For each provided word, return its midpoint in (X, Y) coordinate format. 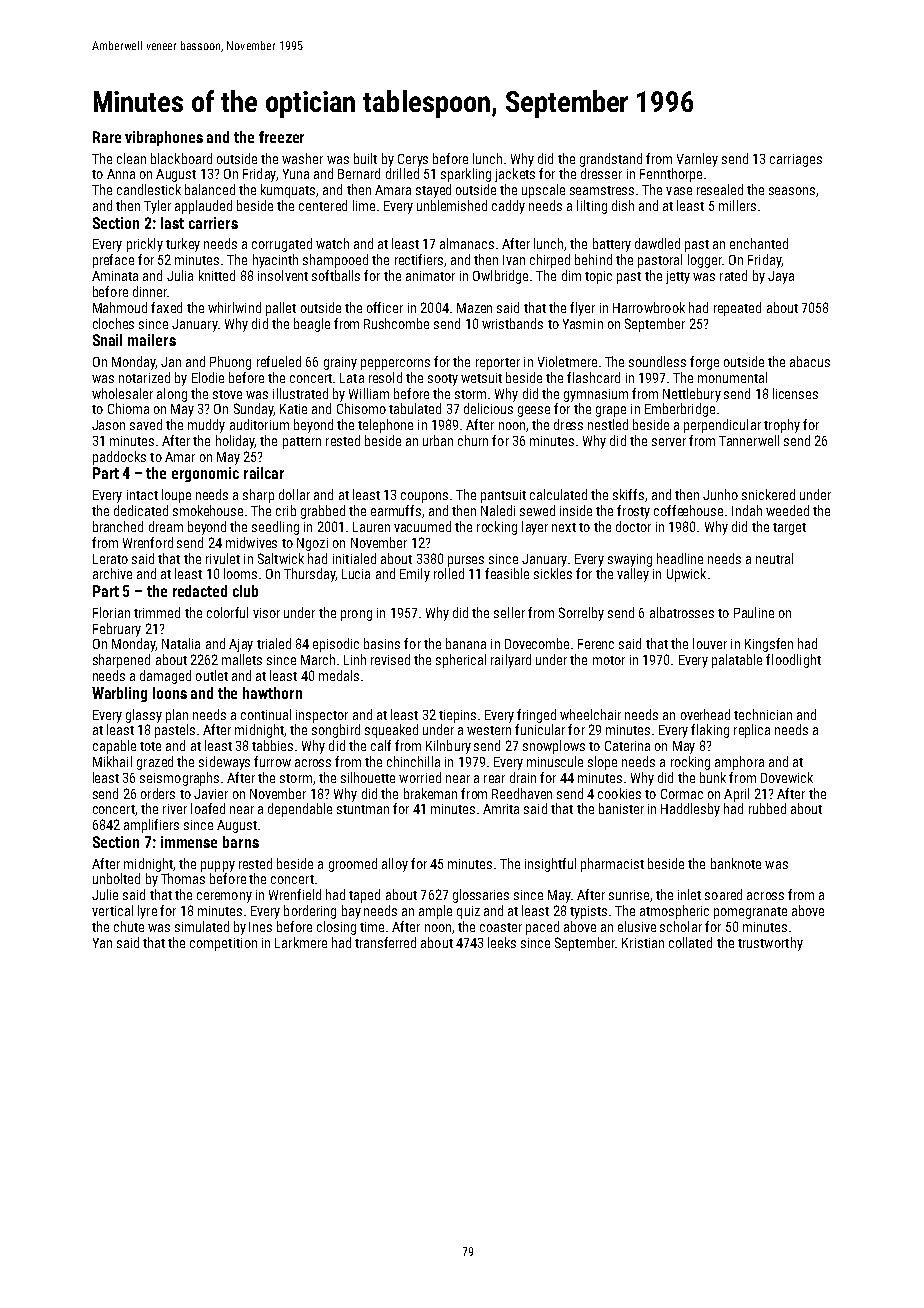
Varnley (697, 160)
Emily (415, 575)
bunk (713, 777)
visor (266, 613)
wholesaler (122, 393)
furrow (272, 761)
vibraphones (164, 138)
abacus (810, 361)
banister (621, 808)
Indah (747, 510)
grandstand (611, 160)
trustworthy (770, 944)
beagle (312, 325)
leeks (502, 942)
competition (223, 944)
